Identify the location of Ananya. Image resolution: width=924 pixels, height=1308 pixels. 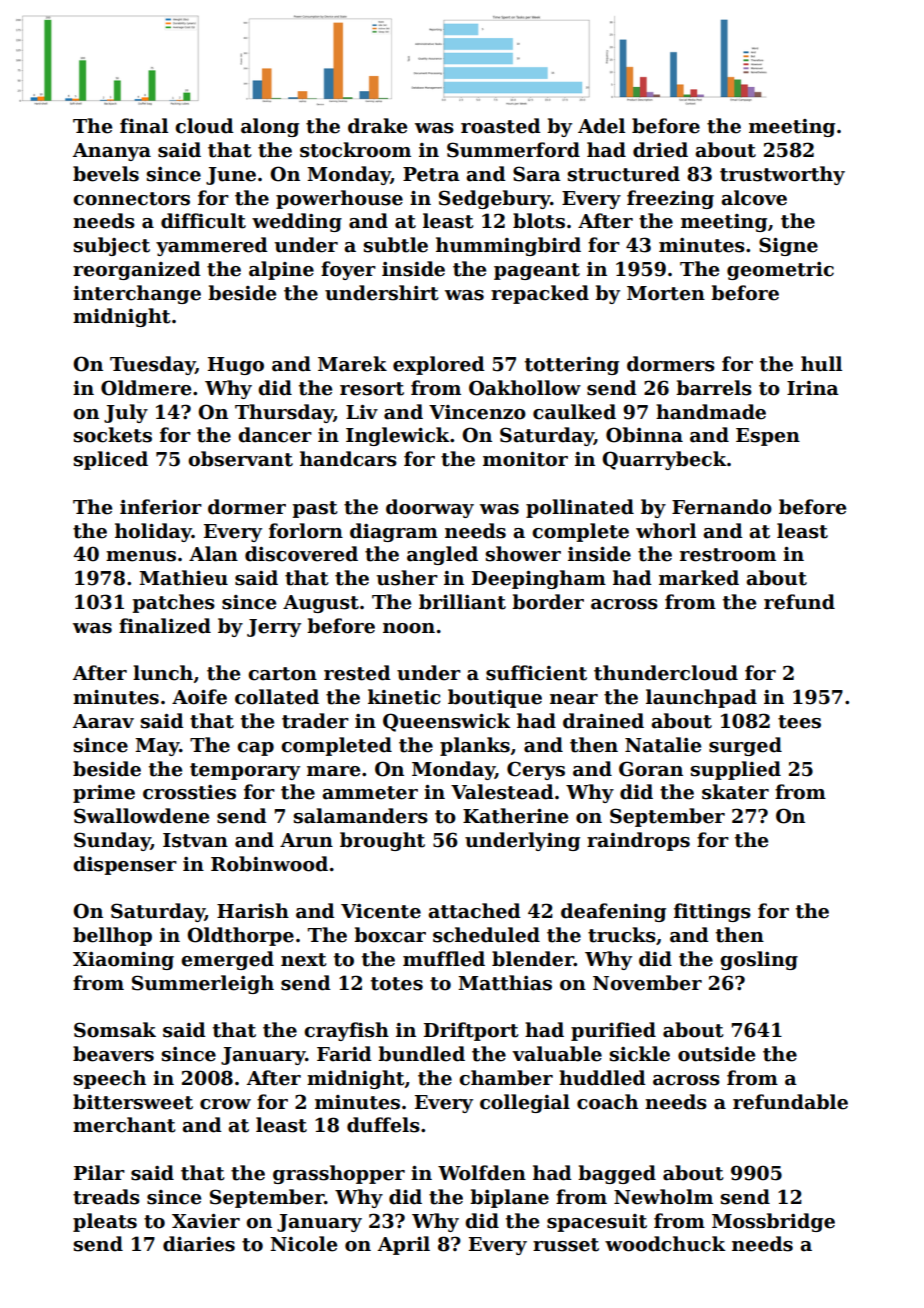
(112, 152).
